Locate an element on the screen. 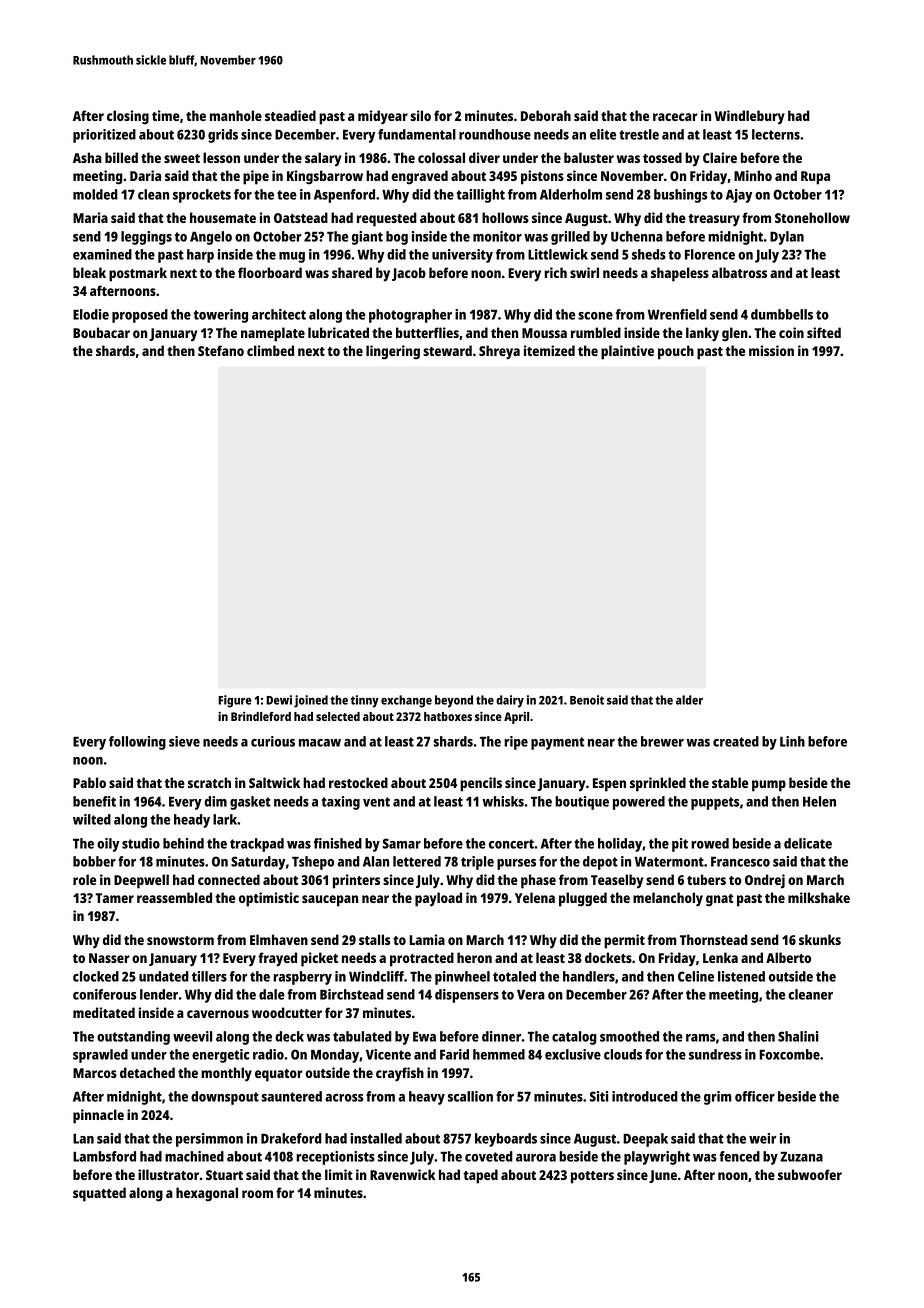 The height and width of the screenshot is (1308, 924). pipe is located at coordinates (256, 177).
